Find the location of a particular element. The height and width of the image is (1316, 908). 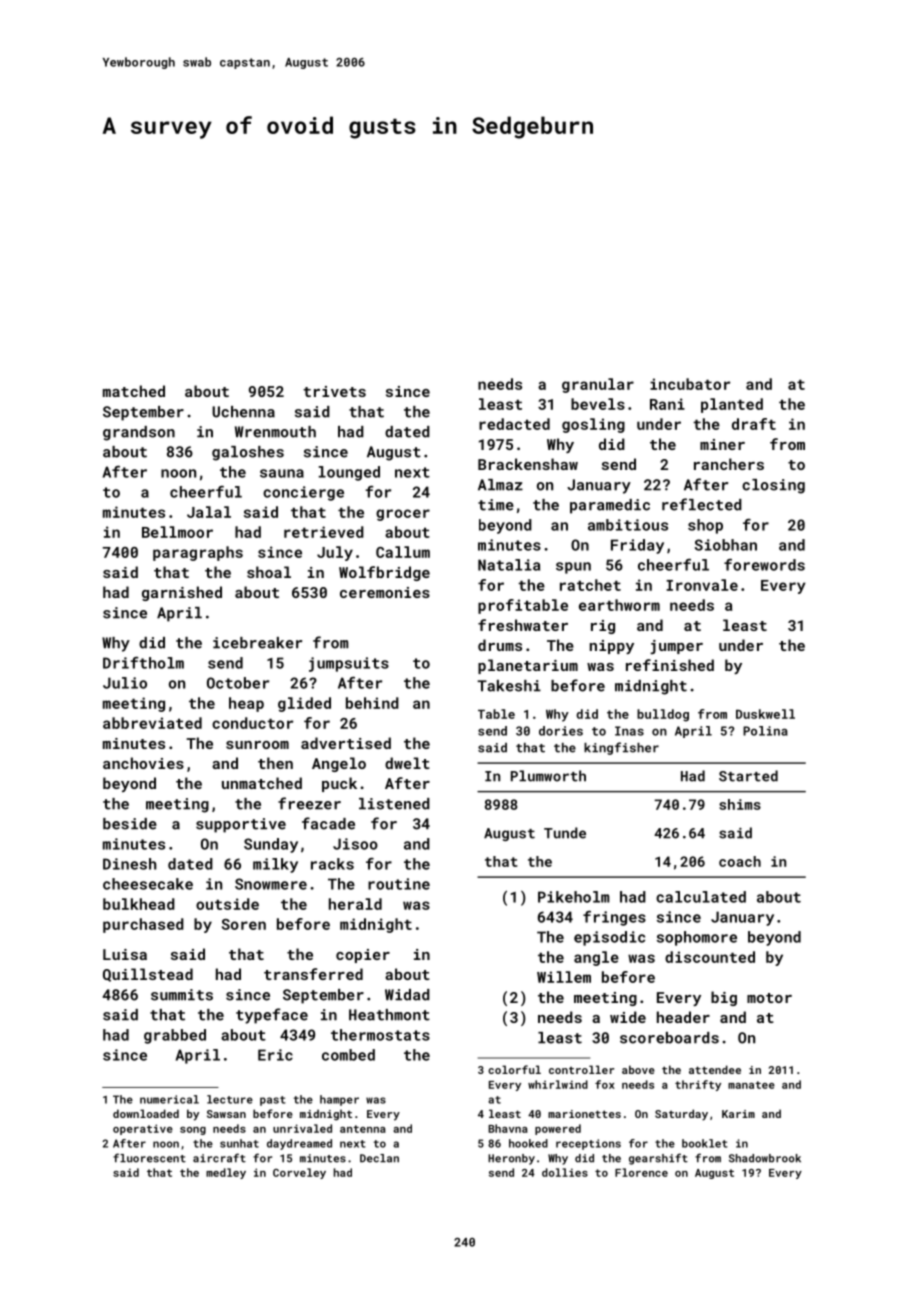

fluorescent is located at coordinates (149, 1158).
